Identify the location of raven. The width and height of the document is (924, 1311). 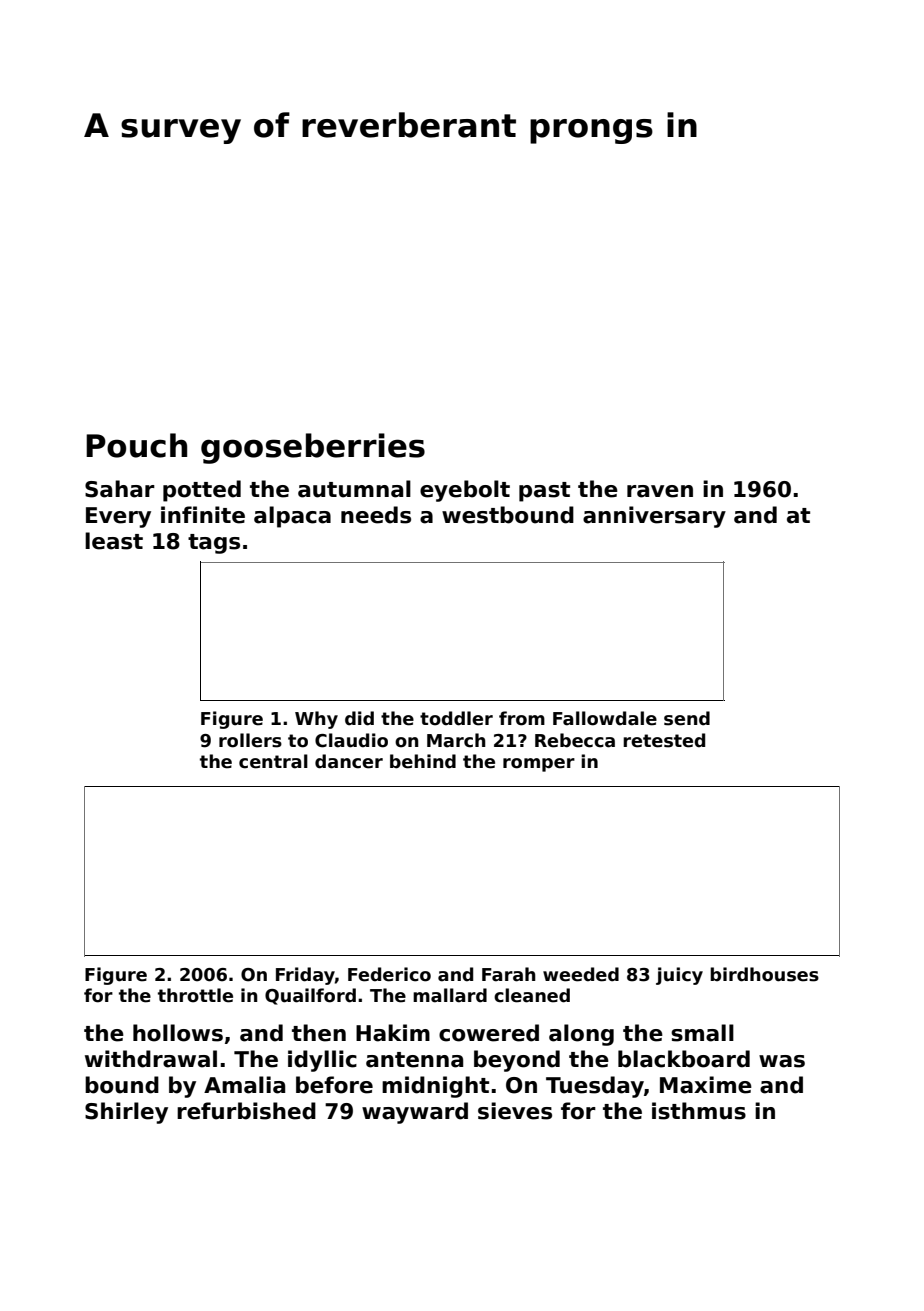
(660, 491).
